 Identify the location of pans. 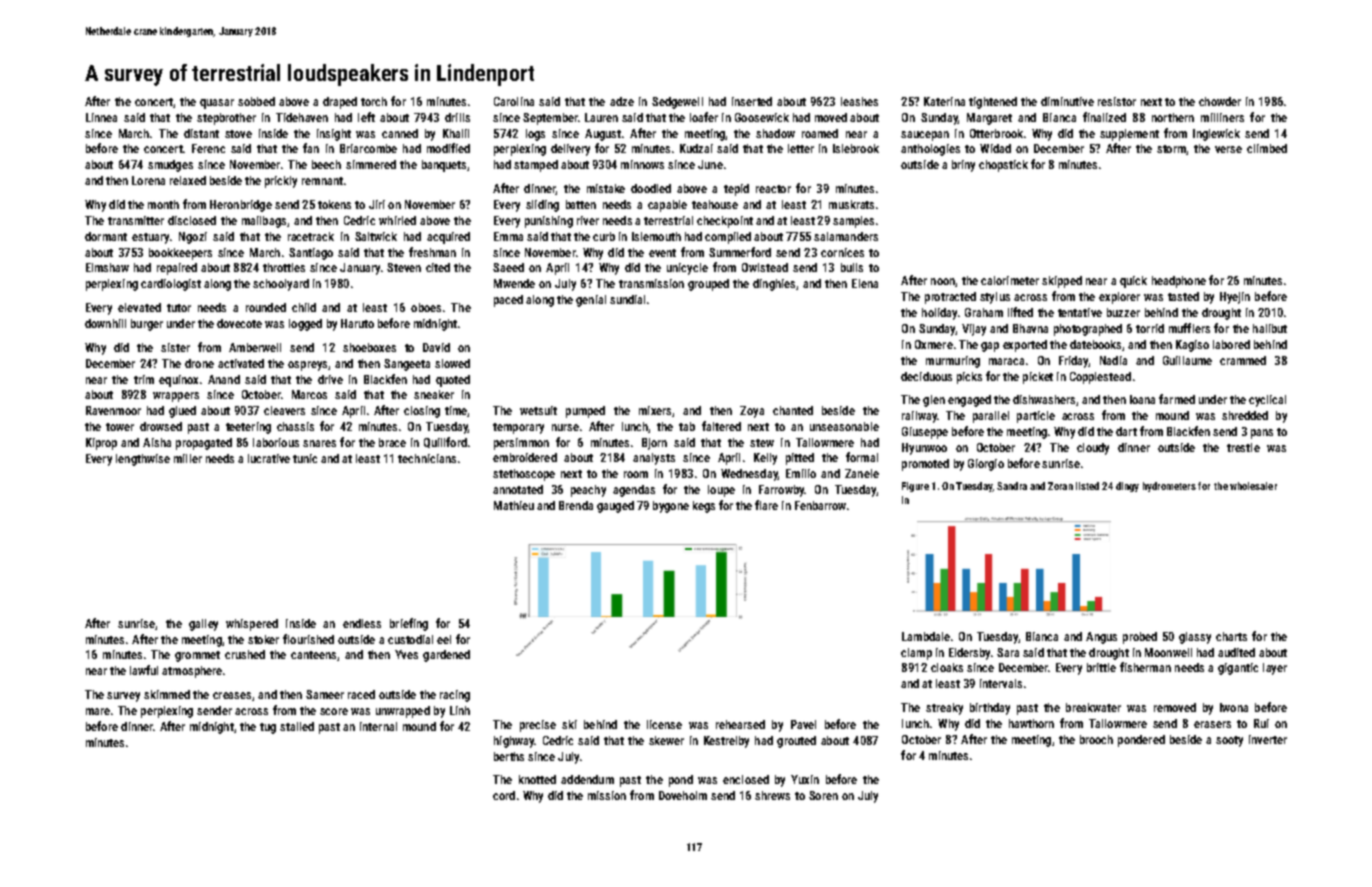
(1262, 434).
